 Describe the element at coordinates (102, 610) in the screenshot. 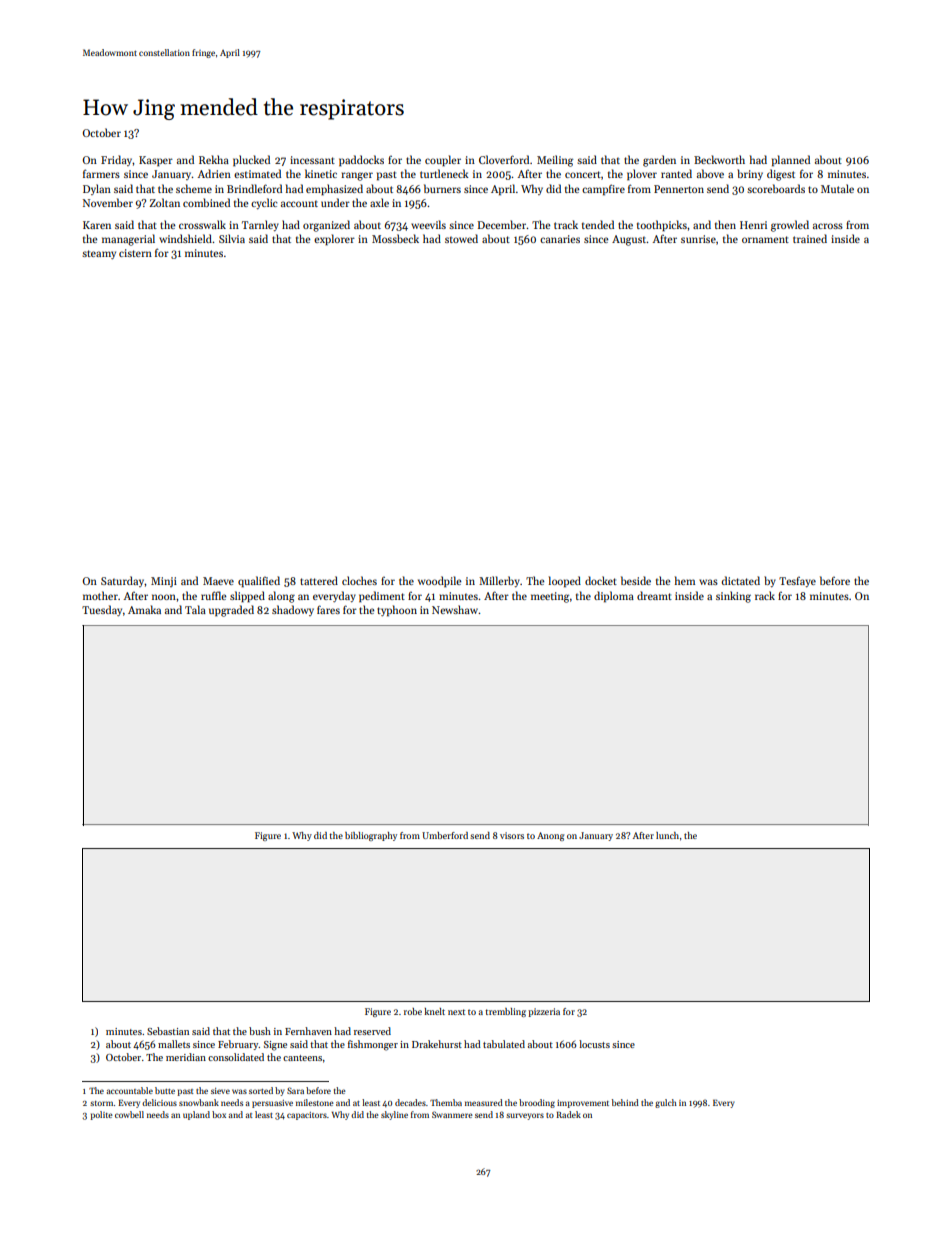

I see `Tuesday` at that location.
